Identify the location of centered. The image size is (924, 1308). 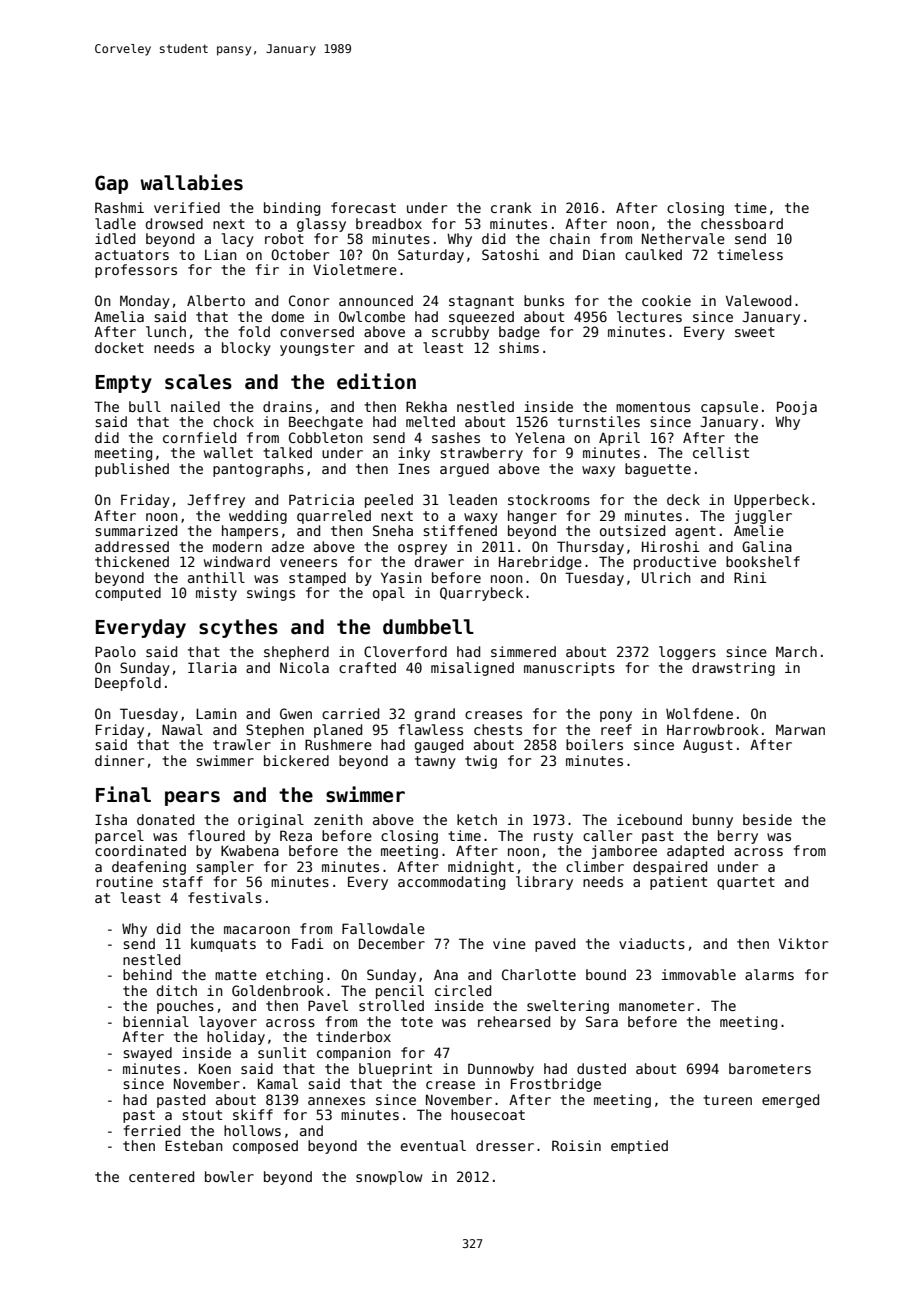
(161, 1176).
